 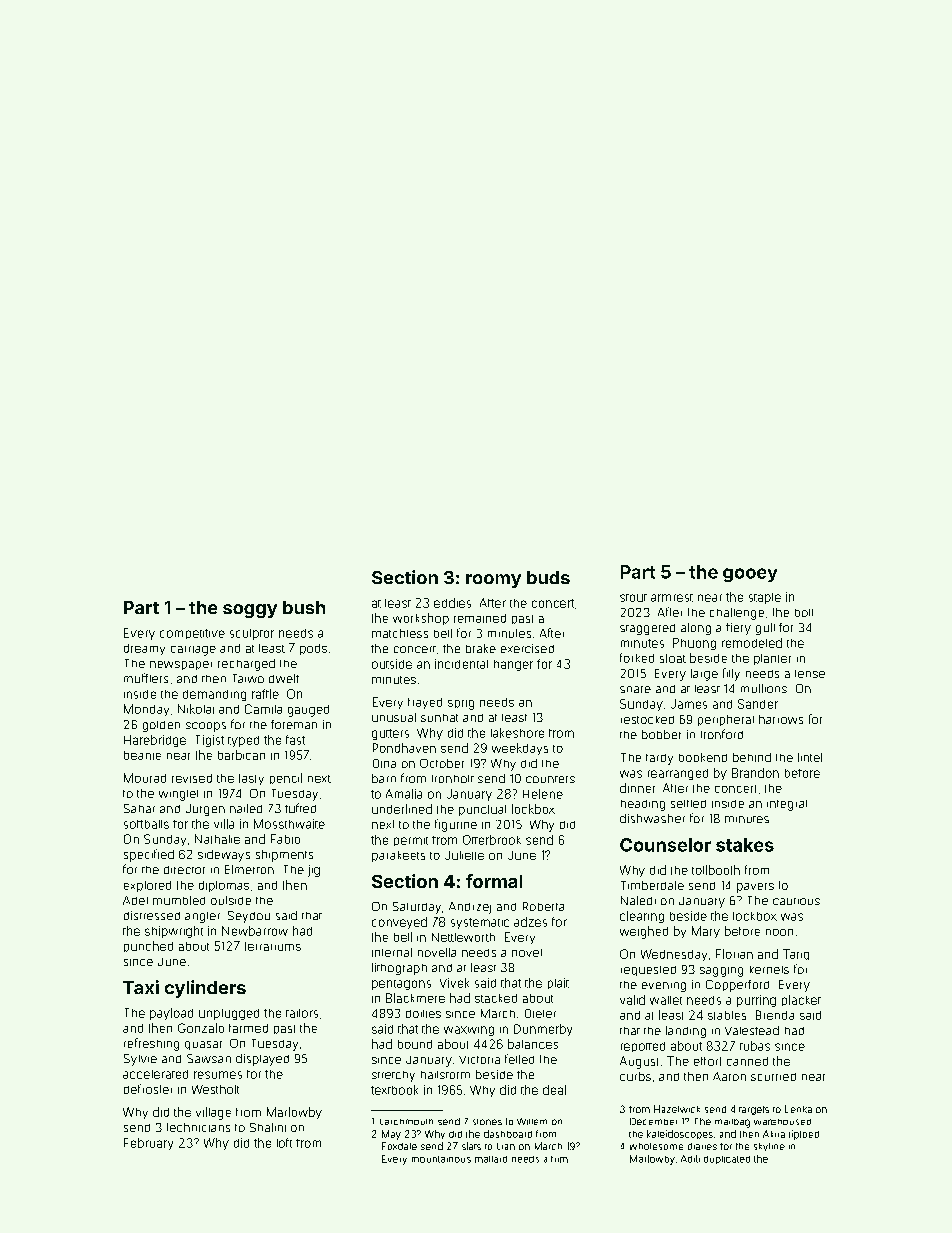 I want to click on tense, so click(x=810, y=674).
